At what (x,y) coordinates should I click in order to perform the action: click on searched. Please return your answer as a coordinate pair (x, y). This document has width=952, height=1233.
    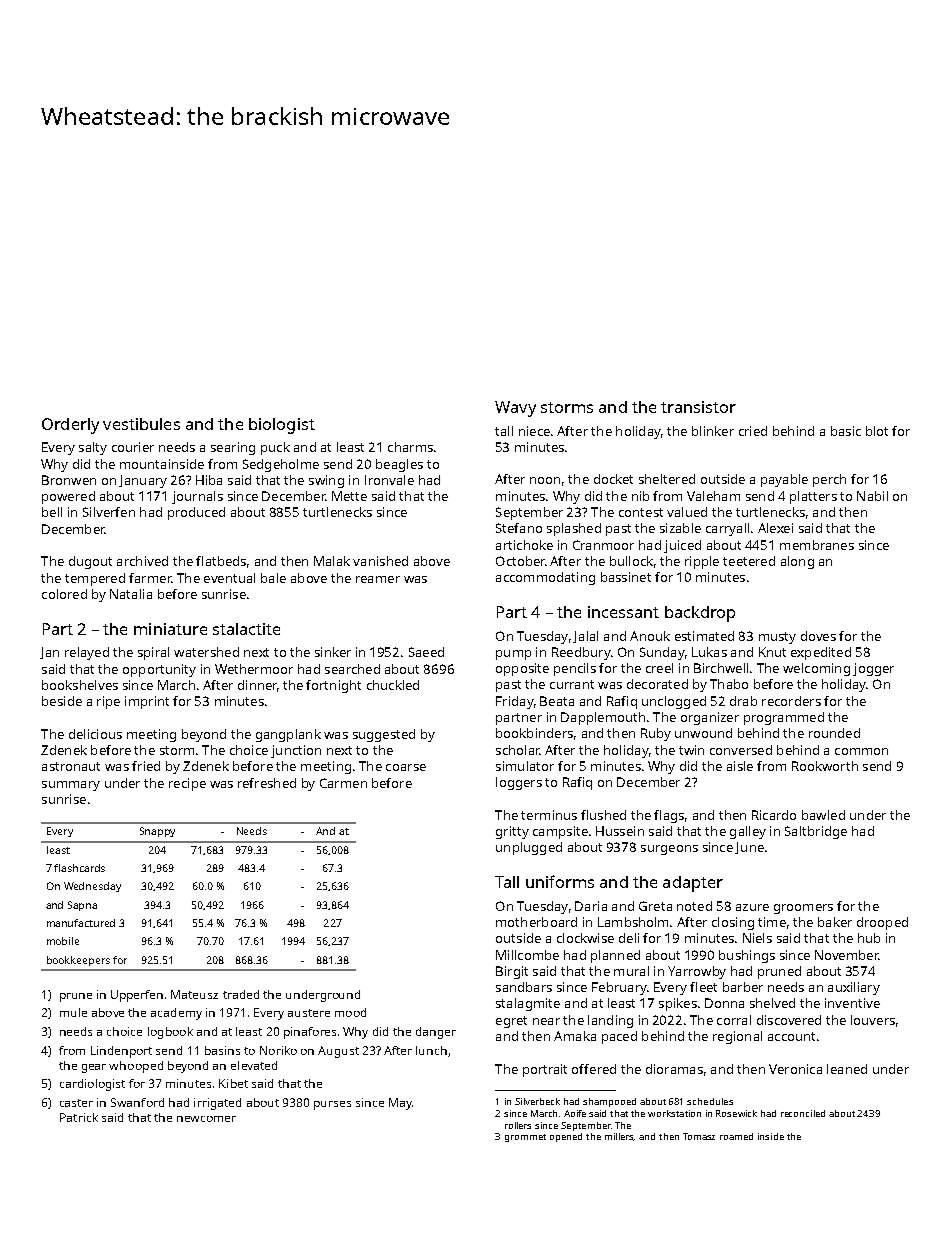
    Looking at the image, I should click on (352, 669).
